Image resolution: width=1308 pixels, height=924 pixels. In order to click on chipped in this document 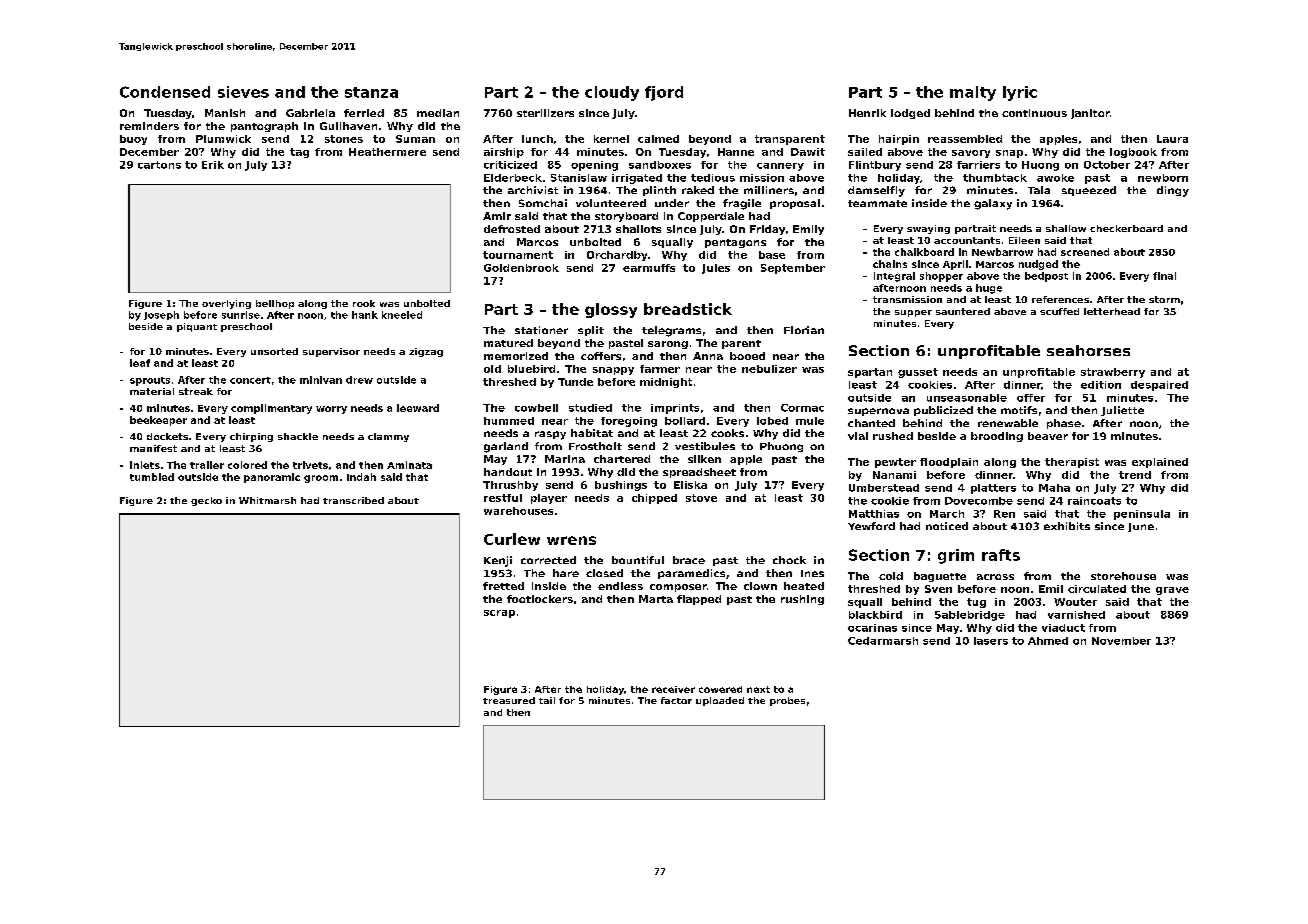, I will do `click(654, 499)`.
